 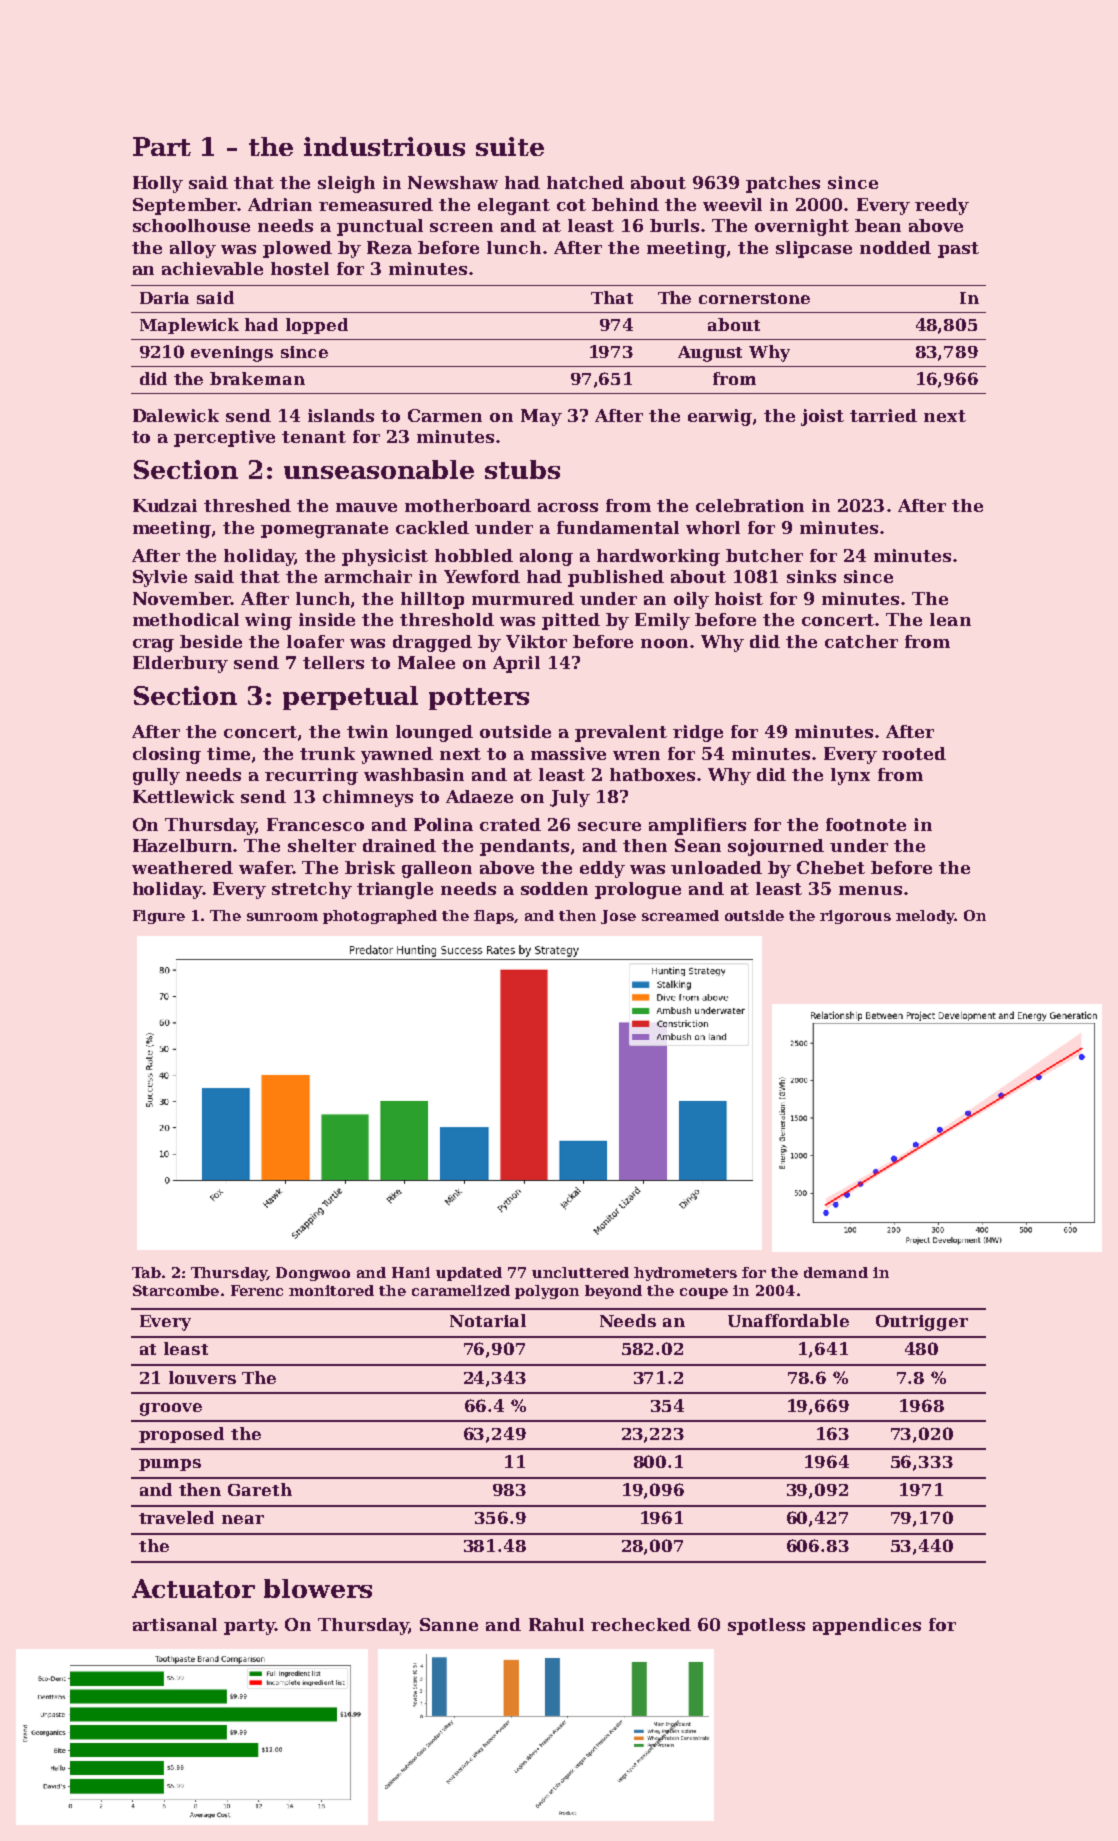 I want to click on pumps, so click(x=170, y=1465).
